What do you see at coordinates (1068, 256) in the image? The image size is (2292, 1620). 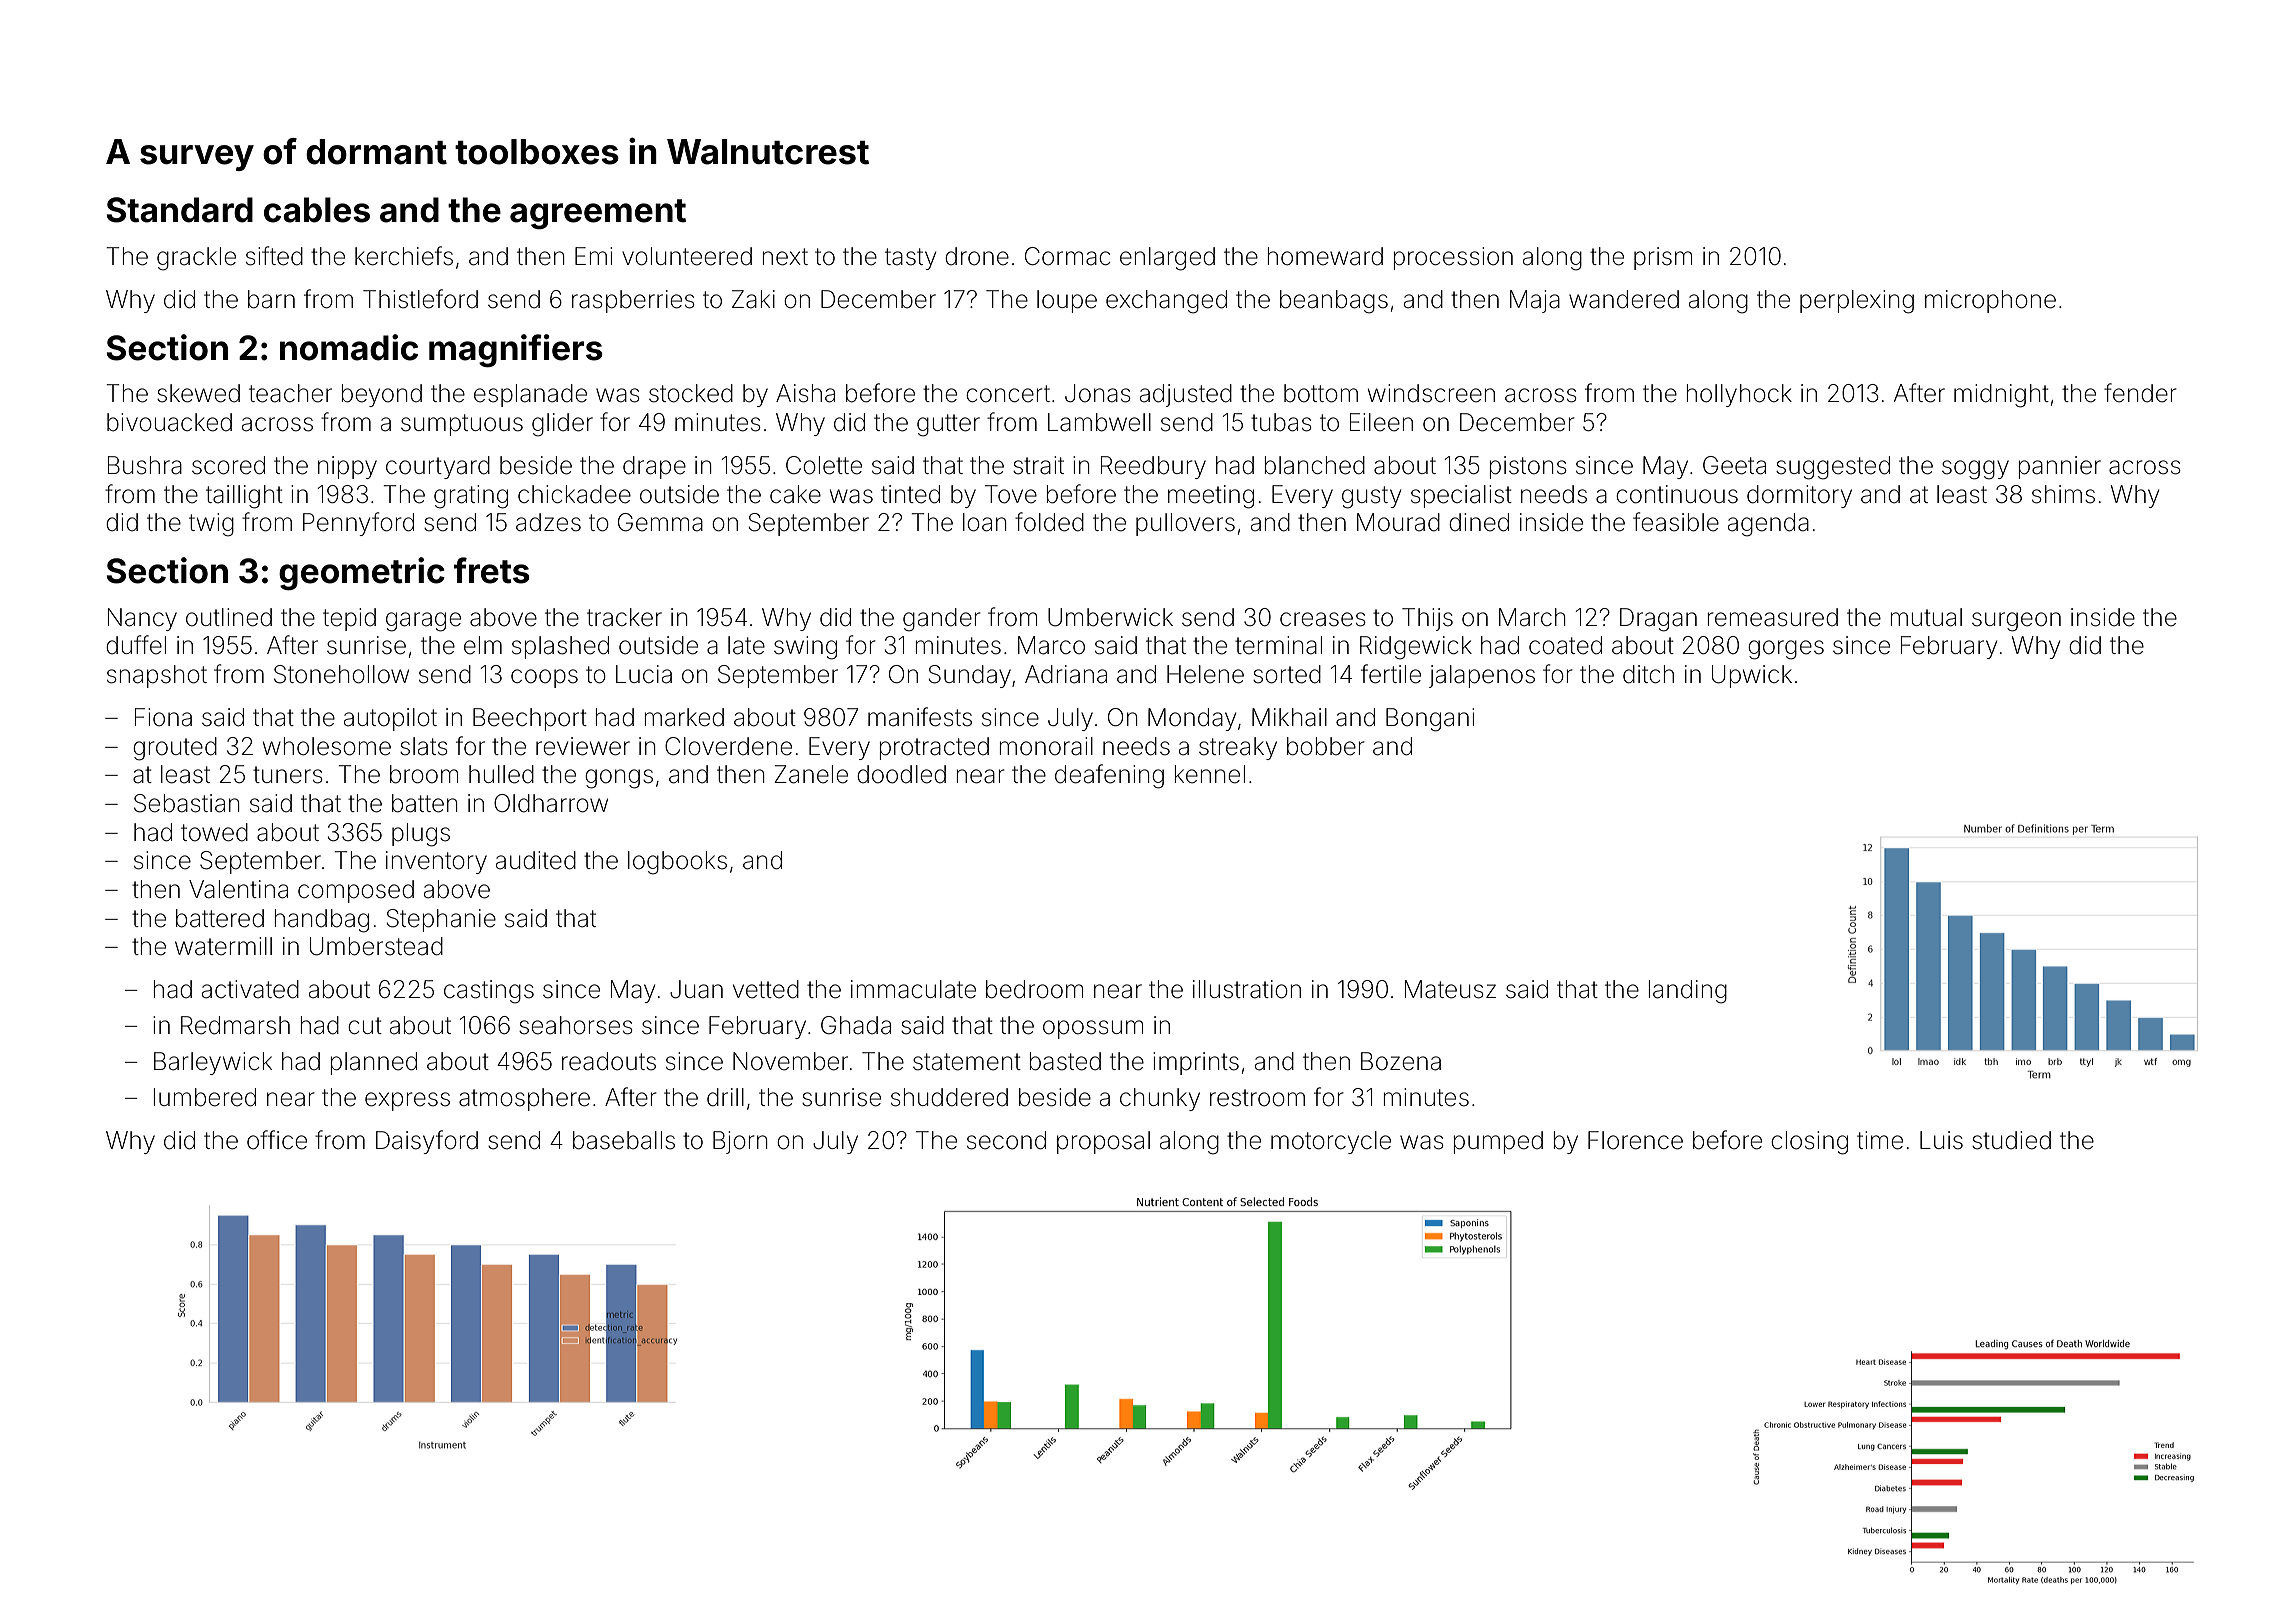 I see `Cormac` at bounding box center [1068, 256].
